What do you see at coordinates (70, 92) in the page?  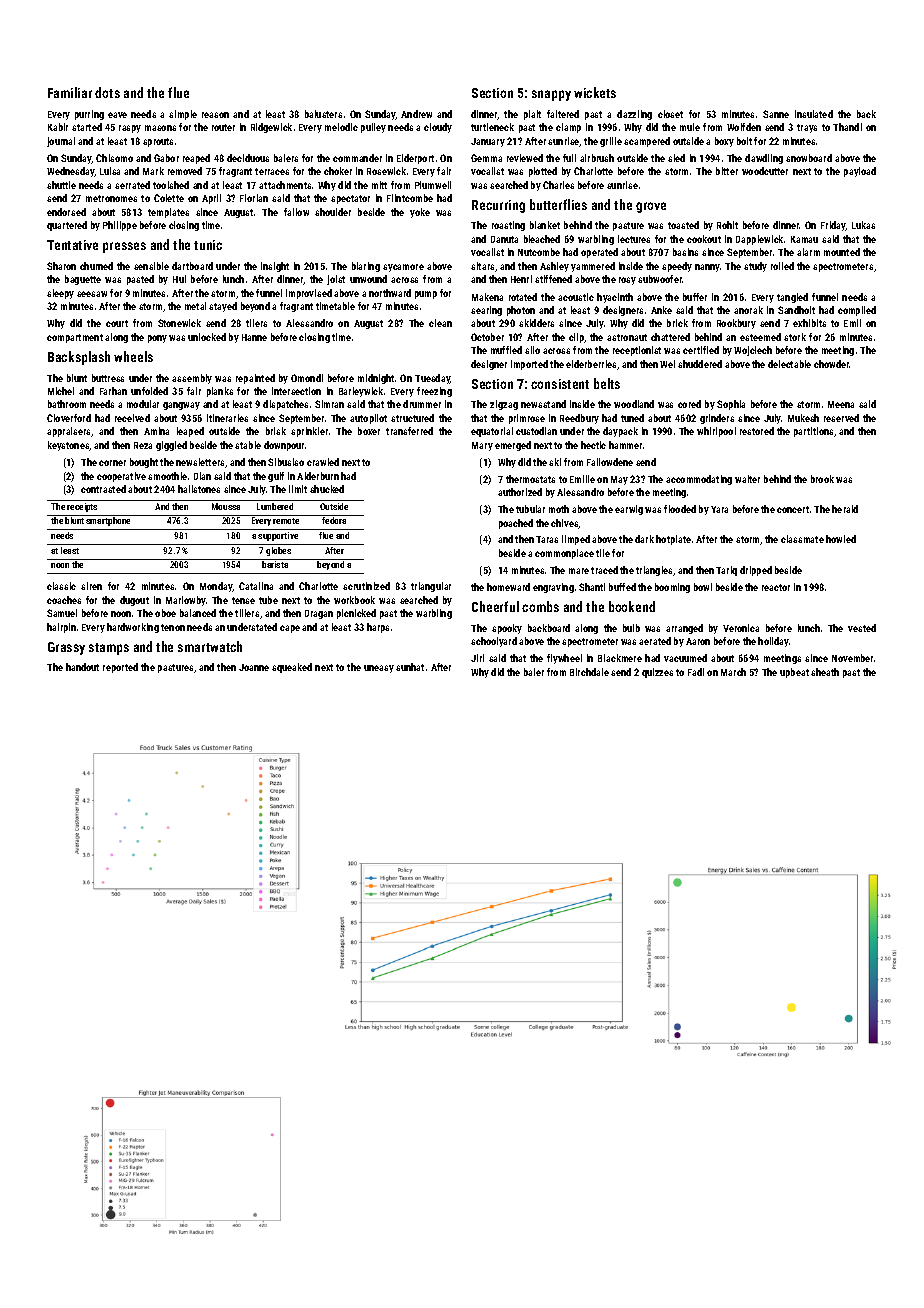 I see `Familiar` at bounding box center [70, 92].
